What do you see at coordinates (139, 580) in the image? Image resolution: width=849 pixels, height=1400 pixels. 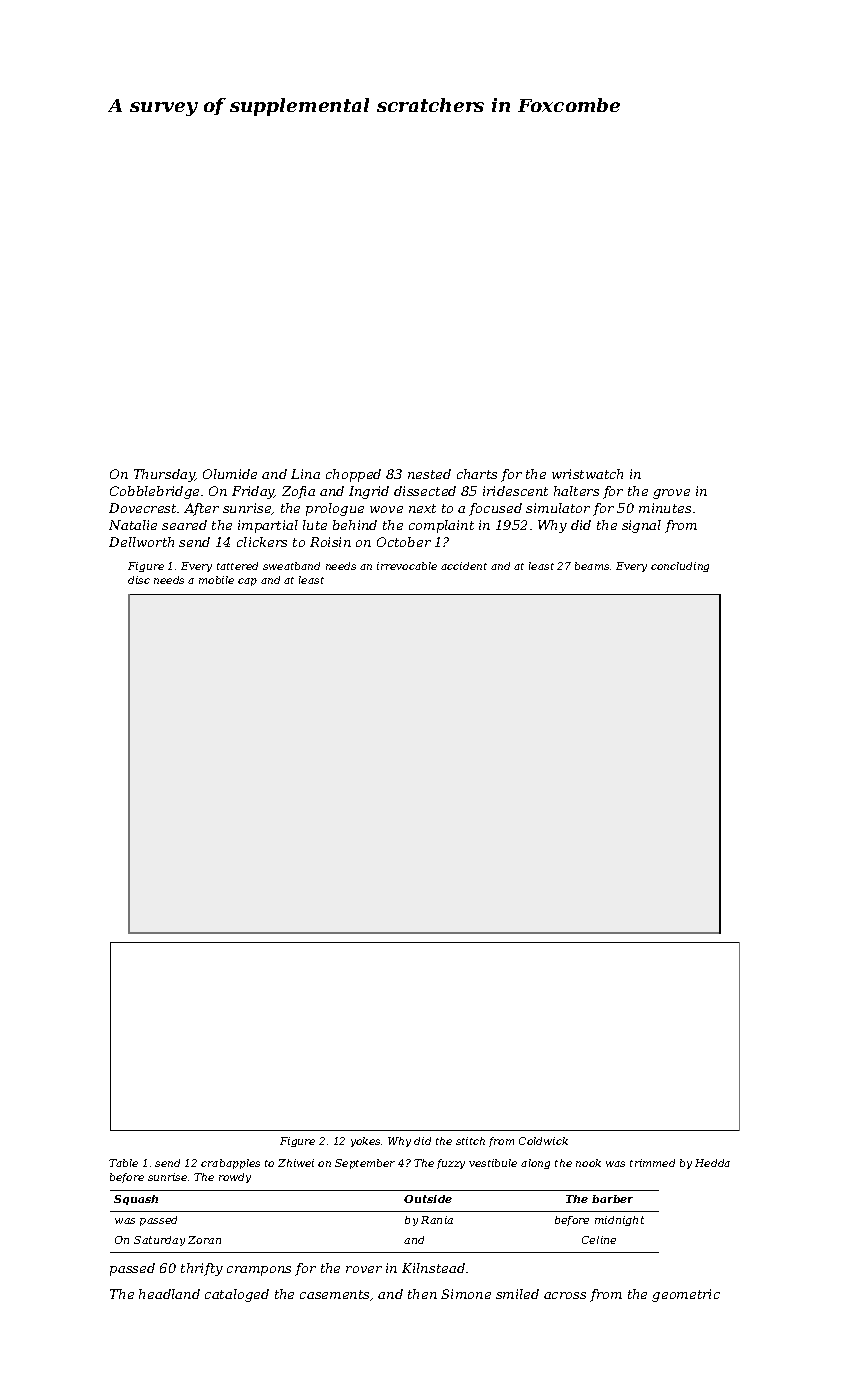 I see `disc` at bounding box center [139, 580].
